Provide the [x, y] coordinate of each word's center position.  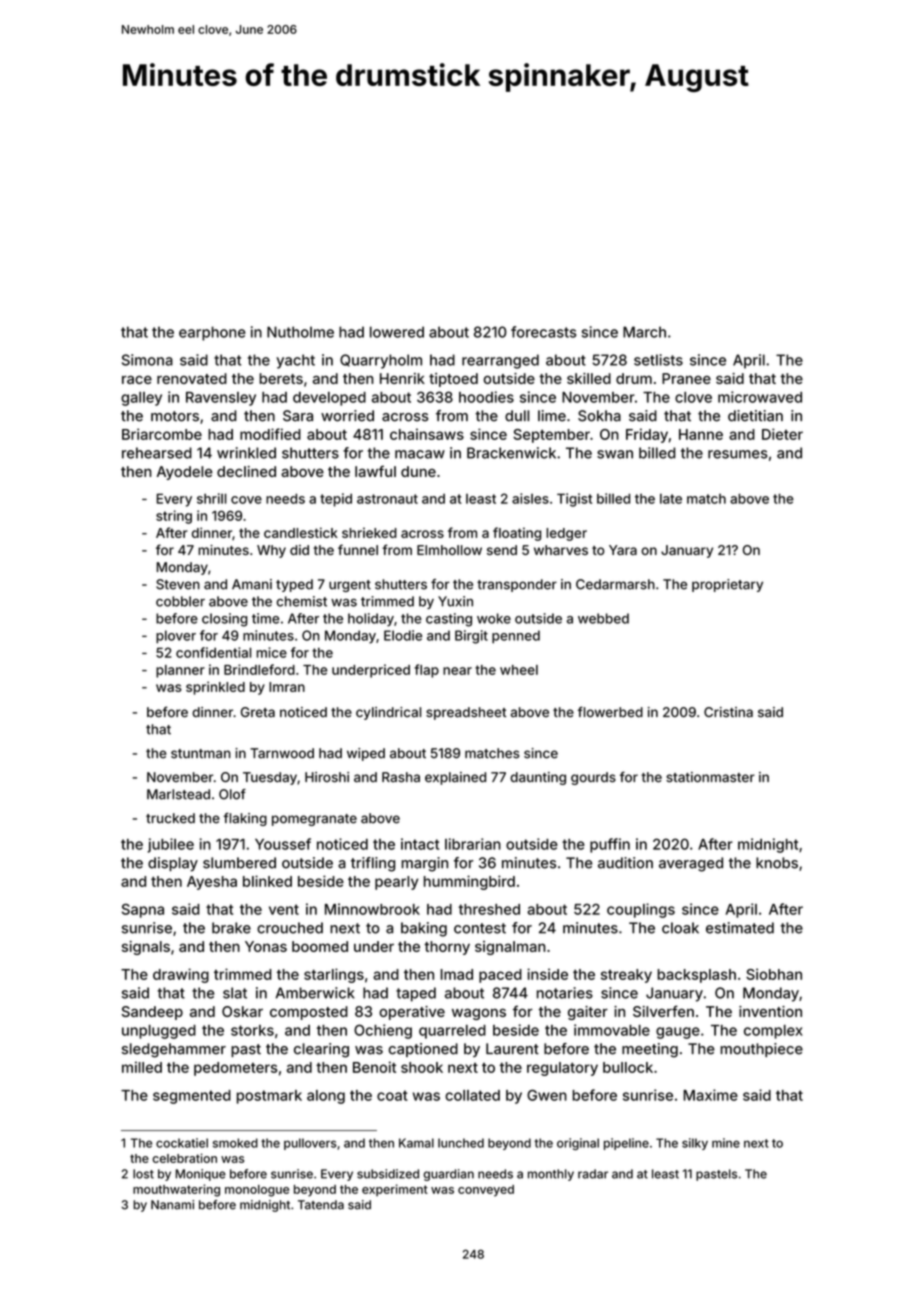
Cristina [728, 712]
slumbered [239, 863]
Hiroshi [327, 777]
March [644, 332]
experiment [395, 1190]
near [457, 671]
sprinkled [215, 688]
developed [329, 399]
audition [625, 863]
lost [143, 1174]
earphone [212, 333]
